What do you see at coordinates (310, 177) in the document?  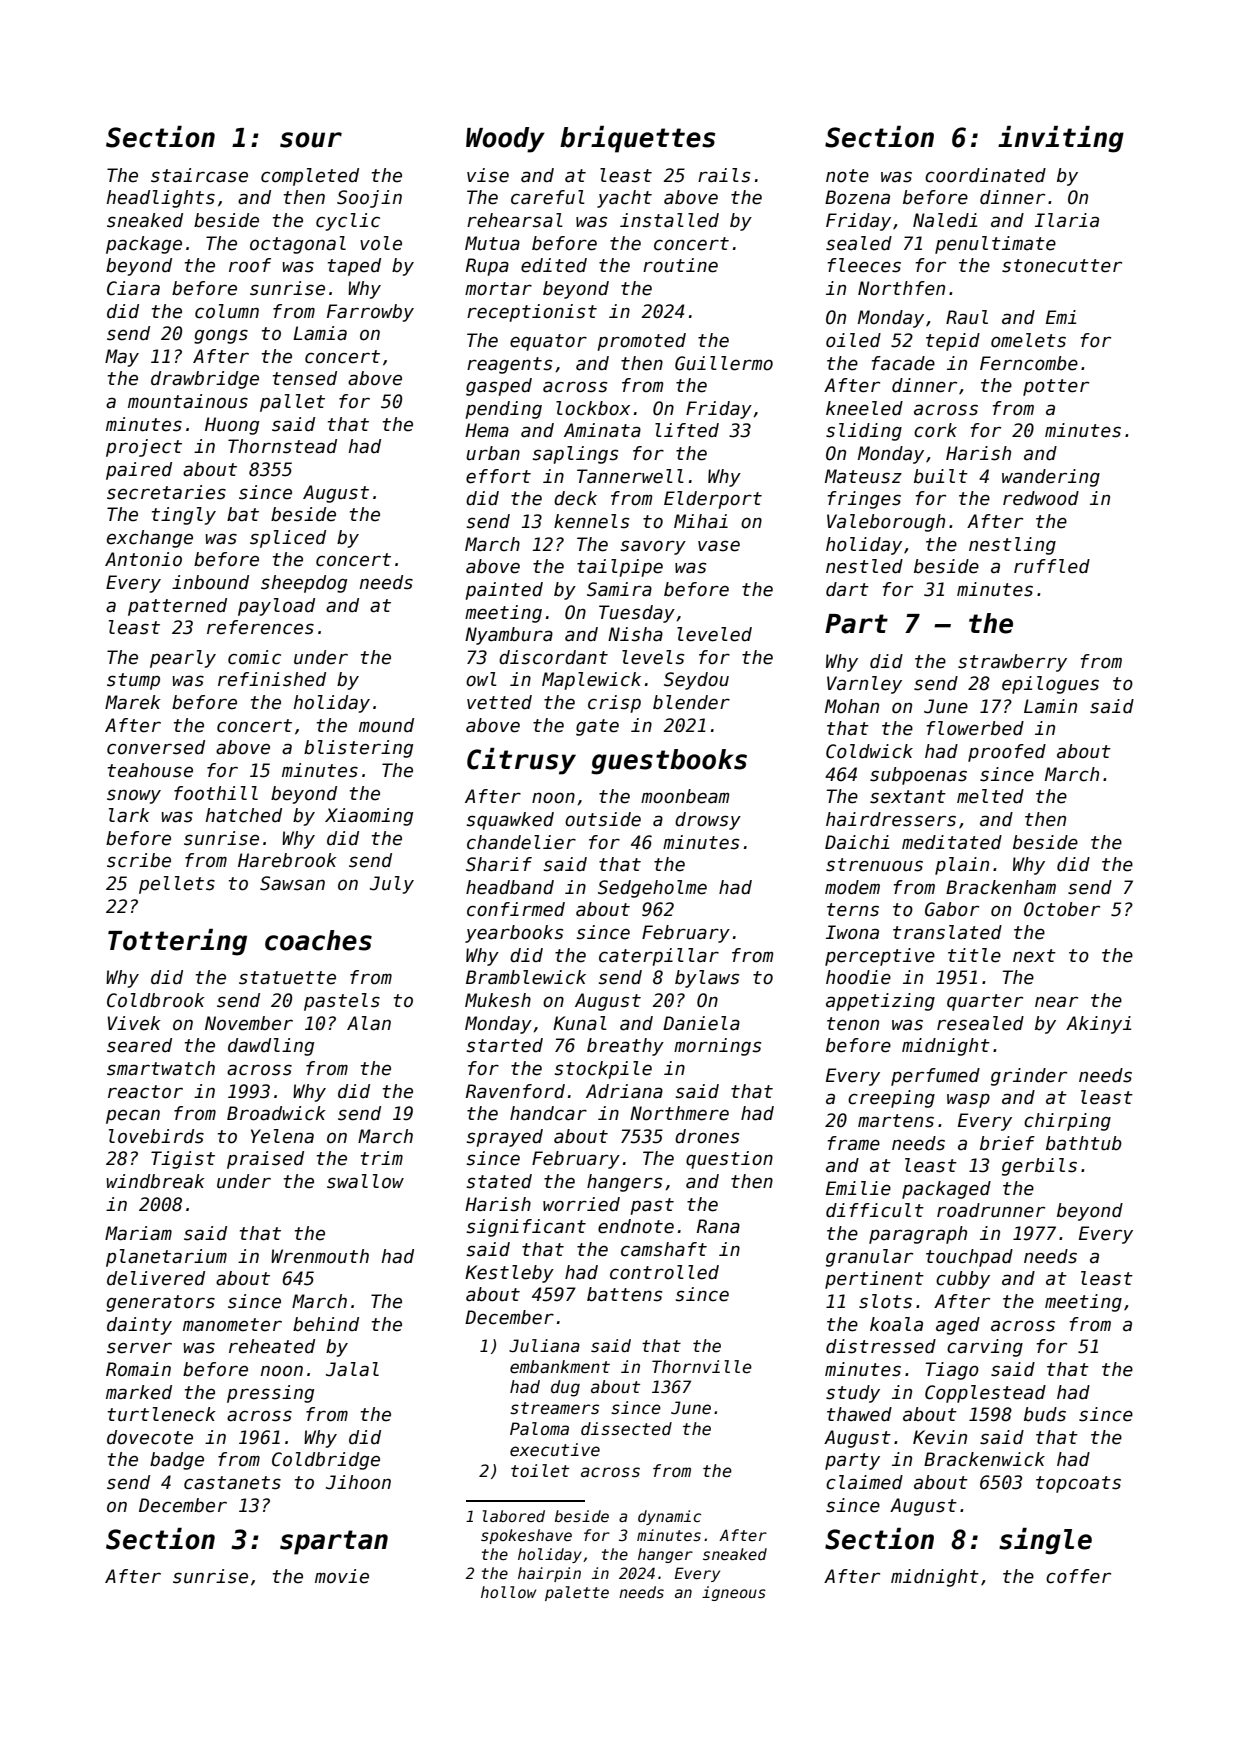 I see `completed` at bounding box center [310, 177].
